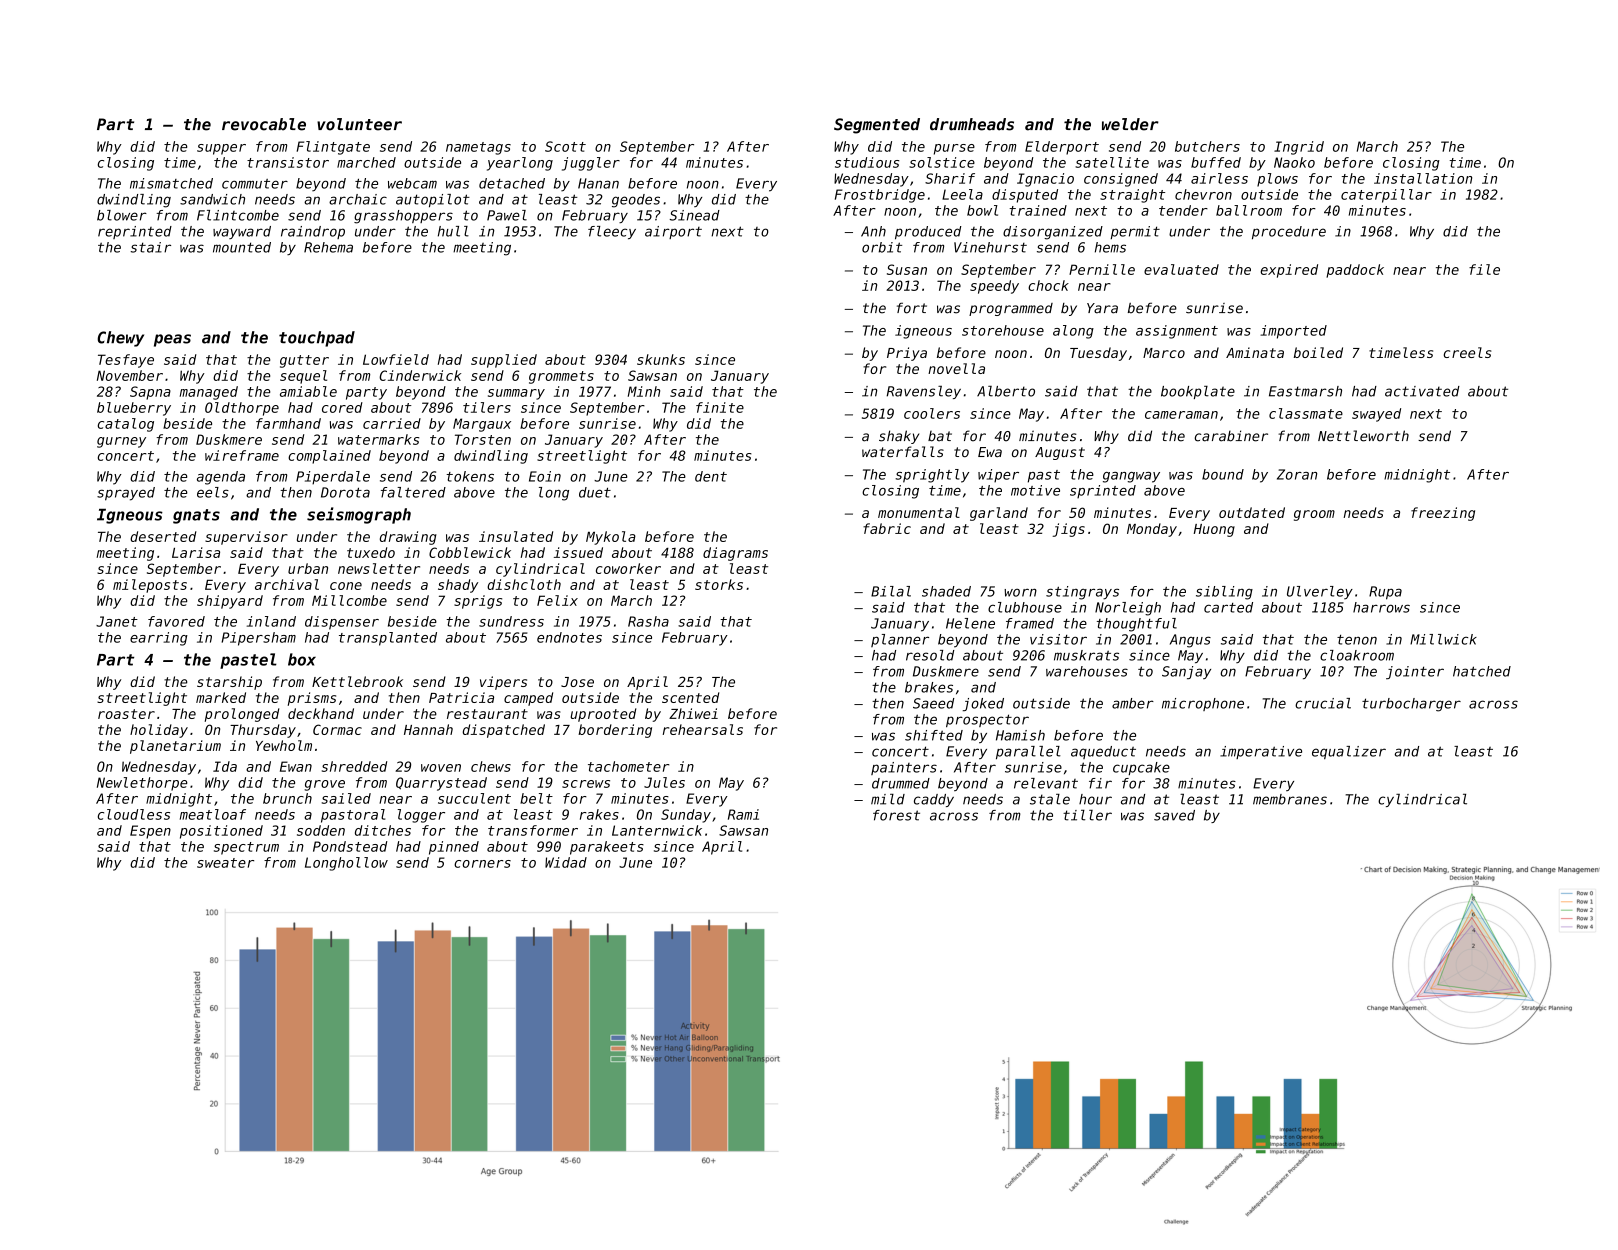 Image resolution: width=1618 pixels, height=1250 pixels. Describe the element at coordinates (359, 124) in the document. I see `volunteer` at that location.
